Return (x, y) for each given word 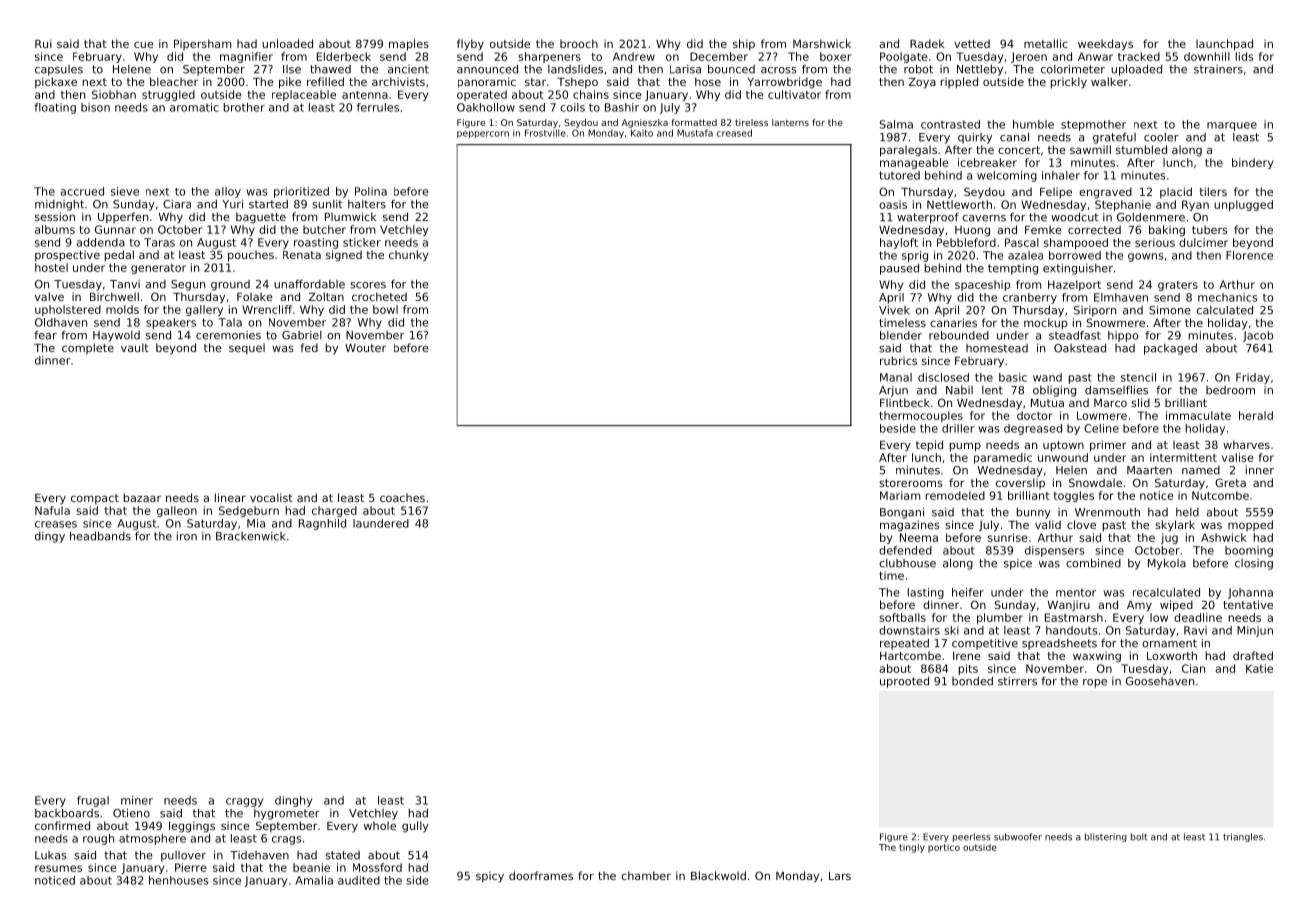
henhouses (178, 880)
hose (708, 81)
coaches (402, 497)
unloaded (287, 43)
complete (88, 348)
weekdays (1105, 45)
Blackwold (718, 875)
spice (1018, 564)
